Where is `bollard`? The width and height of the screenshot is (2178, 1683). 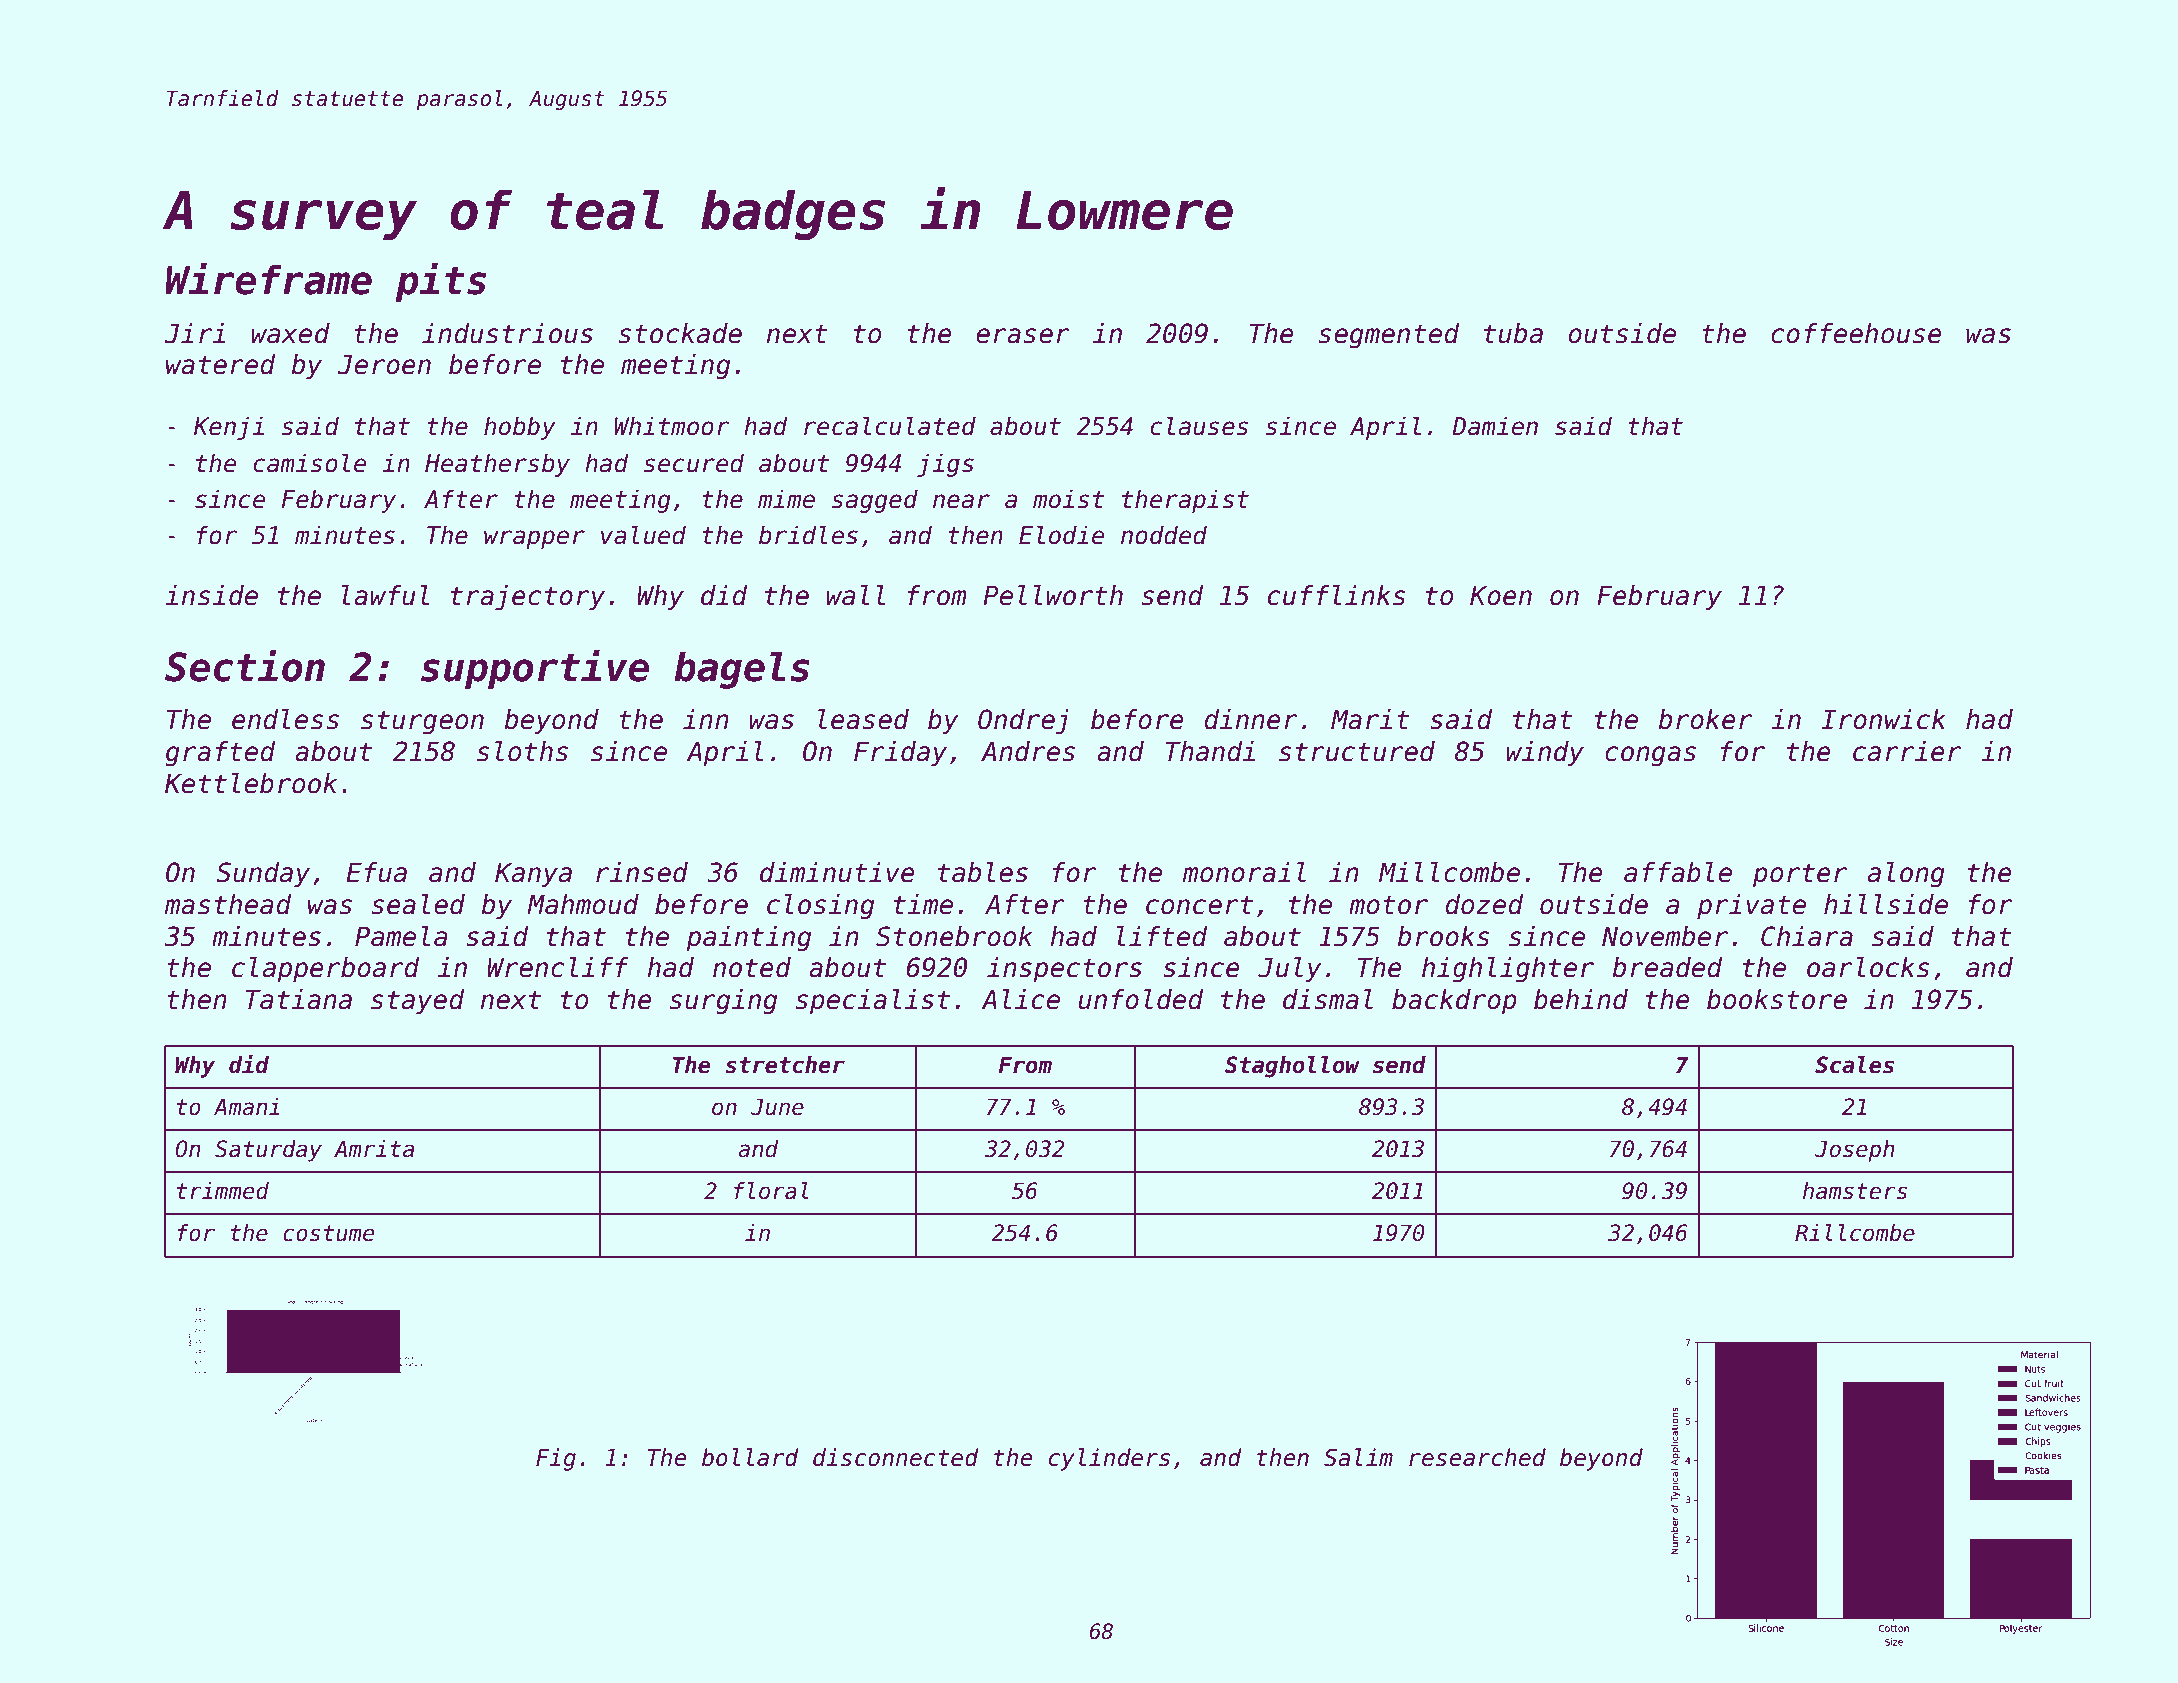
bollard is located at coordinates (750, 1457).
